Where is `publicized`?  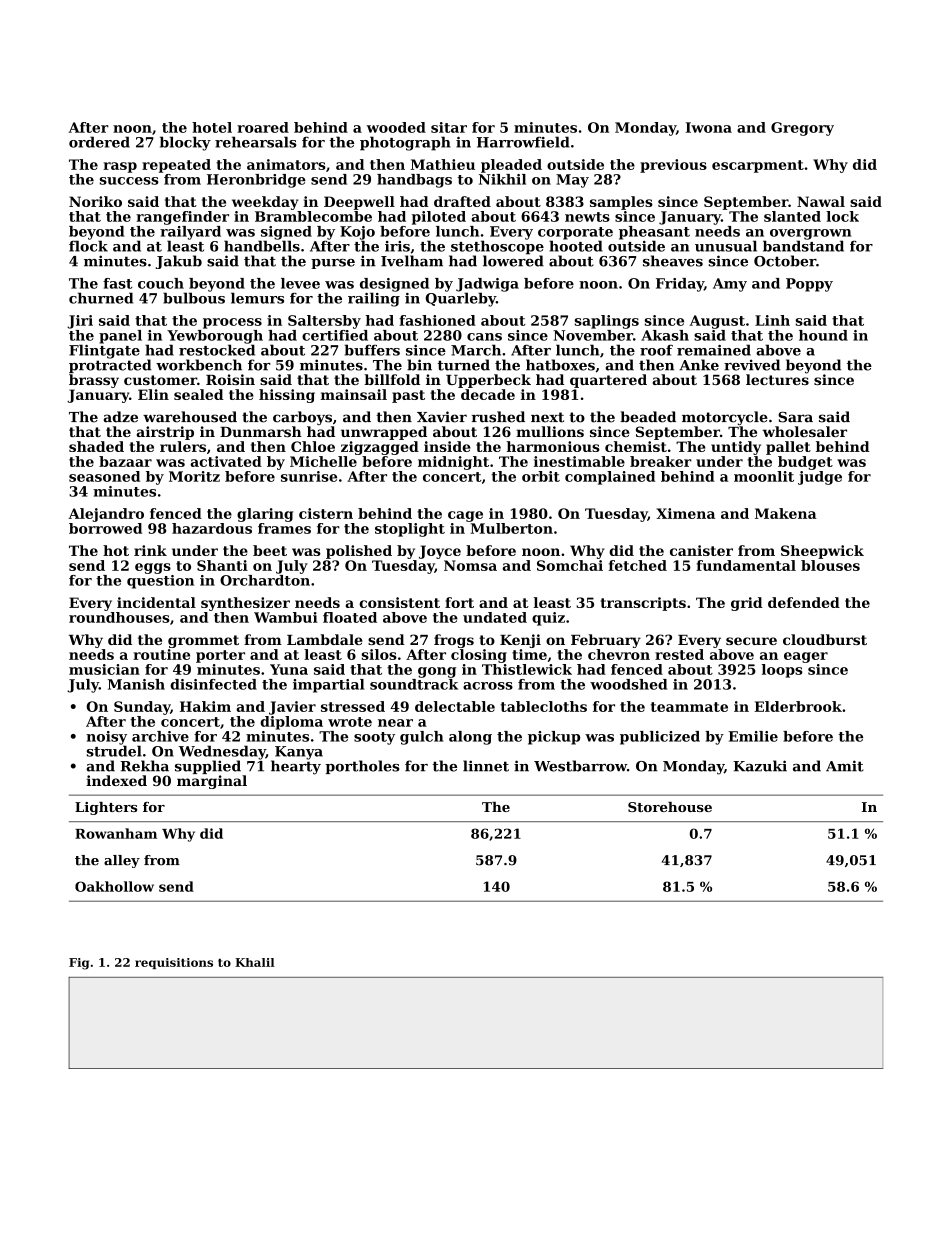
publicized is located at coordinates (660, 738).
